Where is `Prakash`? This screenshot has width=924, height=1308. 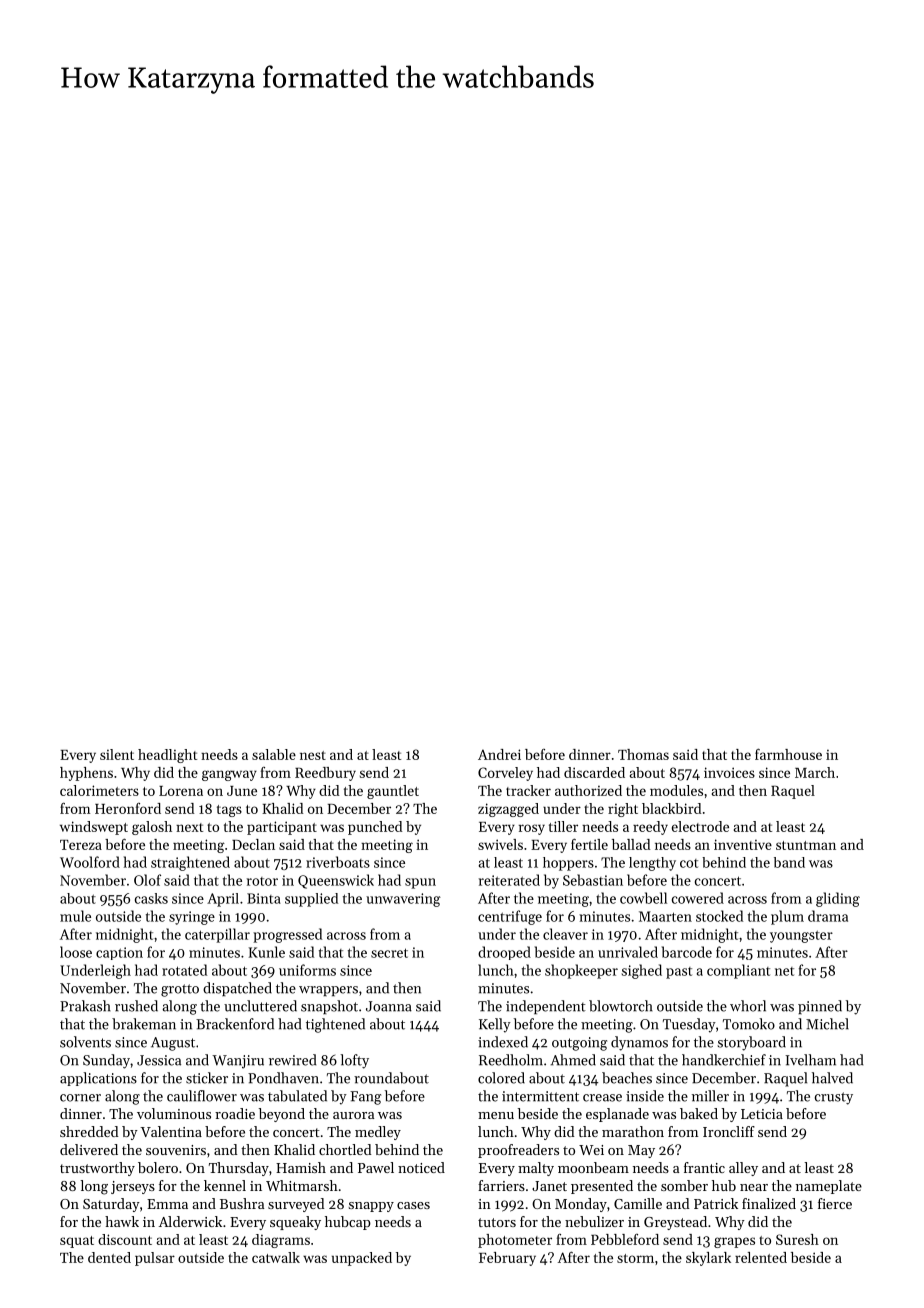 Prakash is located at coordinates (85, 1006).
